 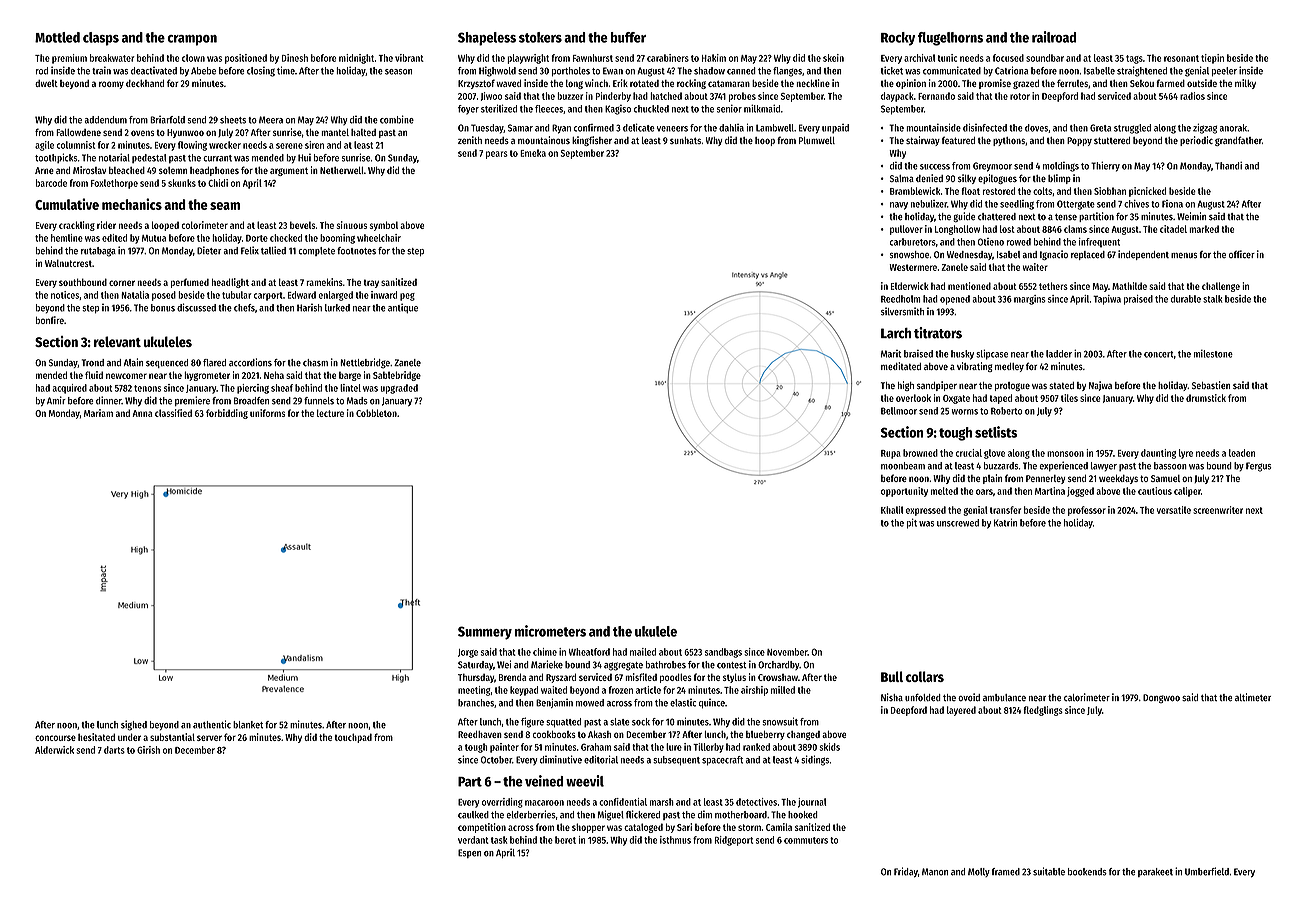 What do you see at coordinates (468, 653) in the screenshot?
I see `Jorge` at bounding box center [468, 653].
